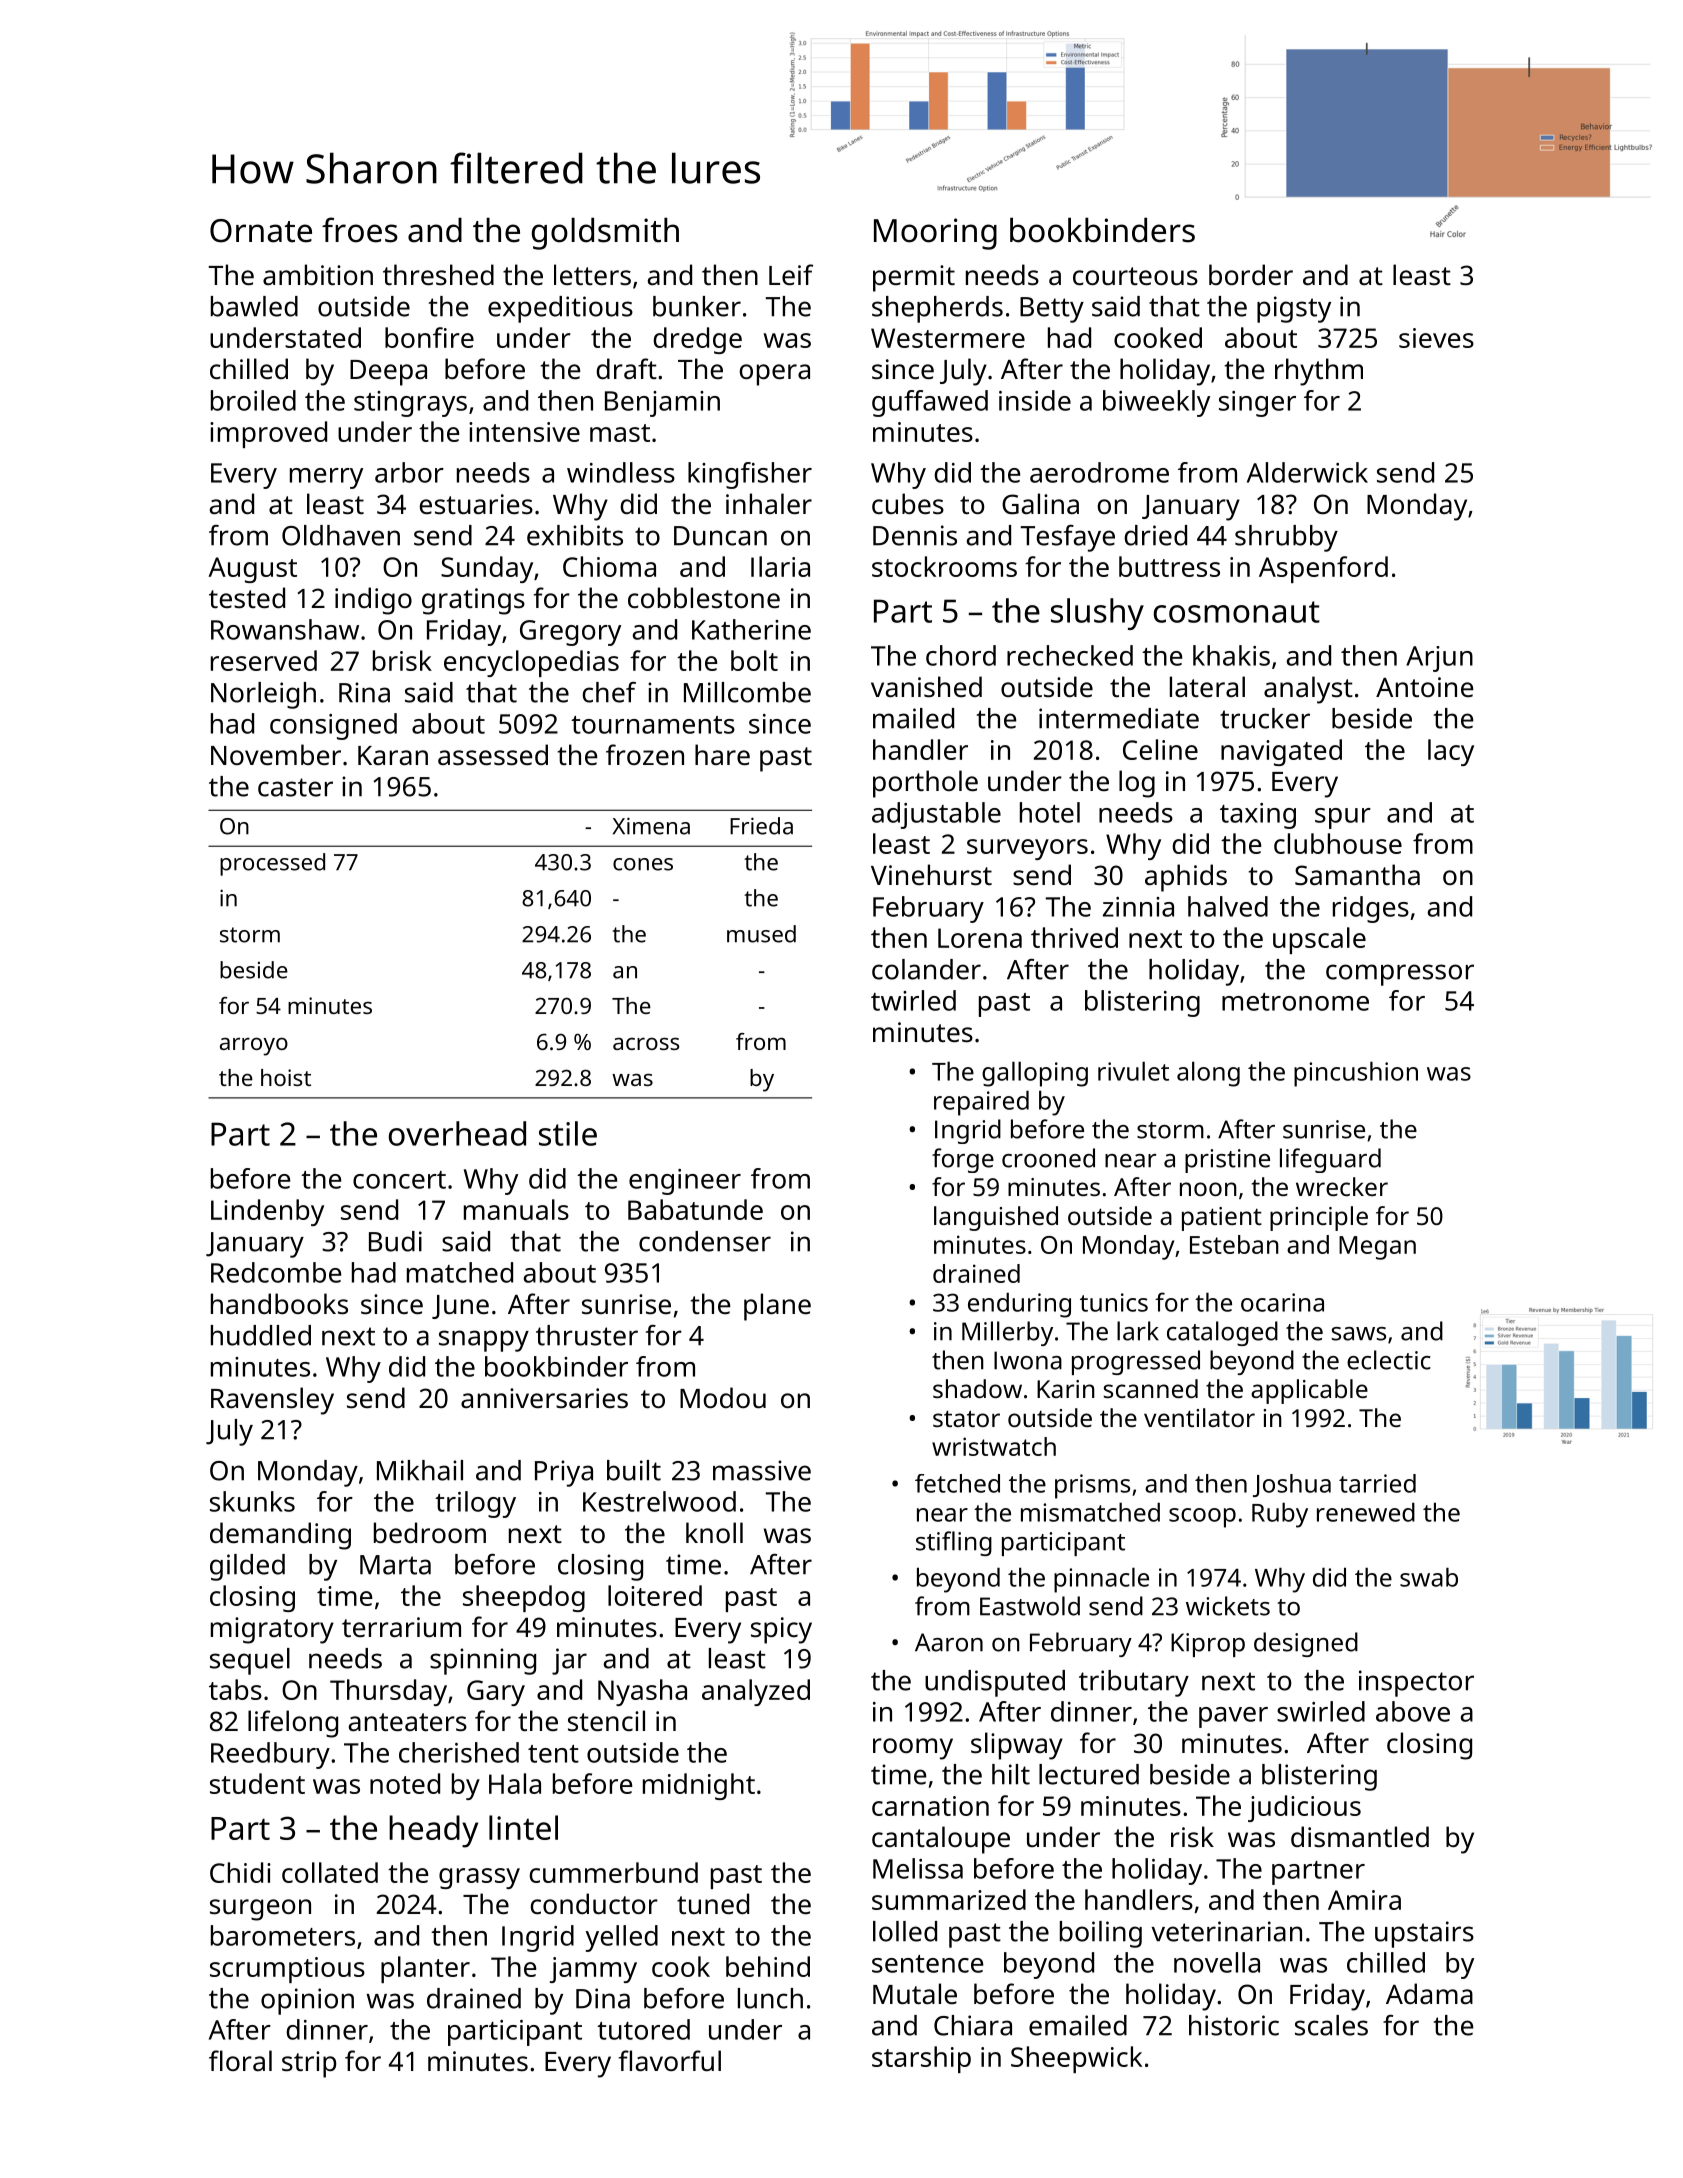 The height and width of the document is (2178, 1683). Describe the element at coordinates (1323, 569) in the document. I see `Aspenford` at that location.
